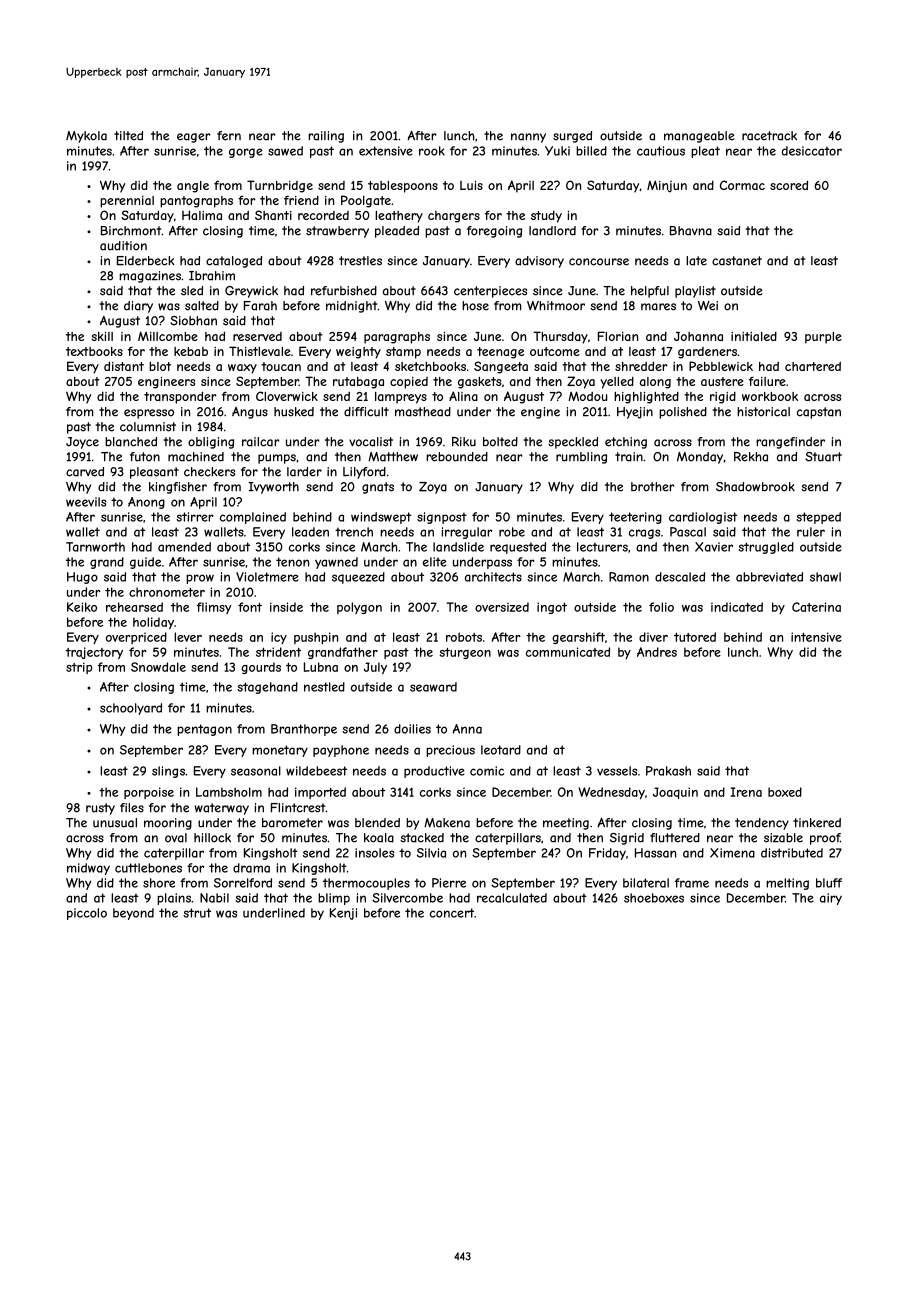 The width and height of the screenshot is (908, 1316). Describe the element at coordinates (131, 709) in the screenshot. I see `schoolyard` at that location.
